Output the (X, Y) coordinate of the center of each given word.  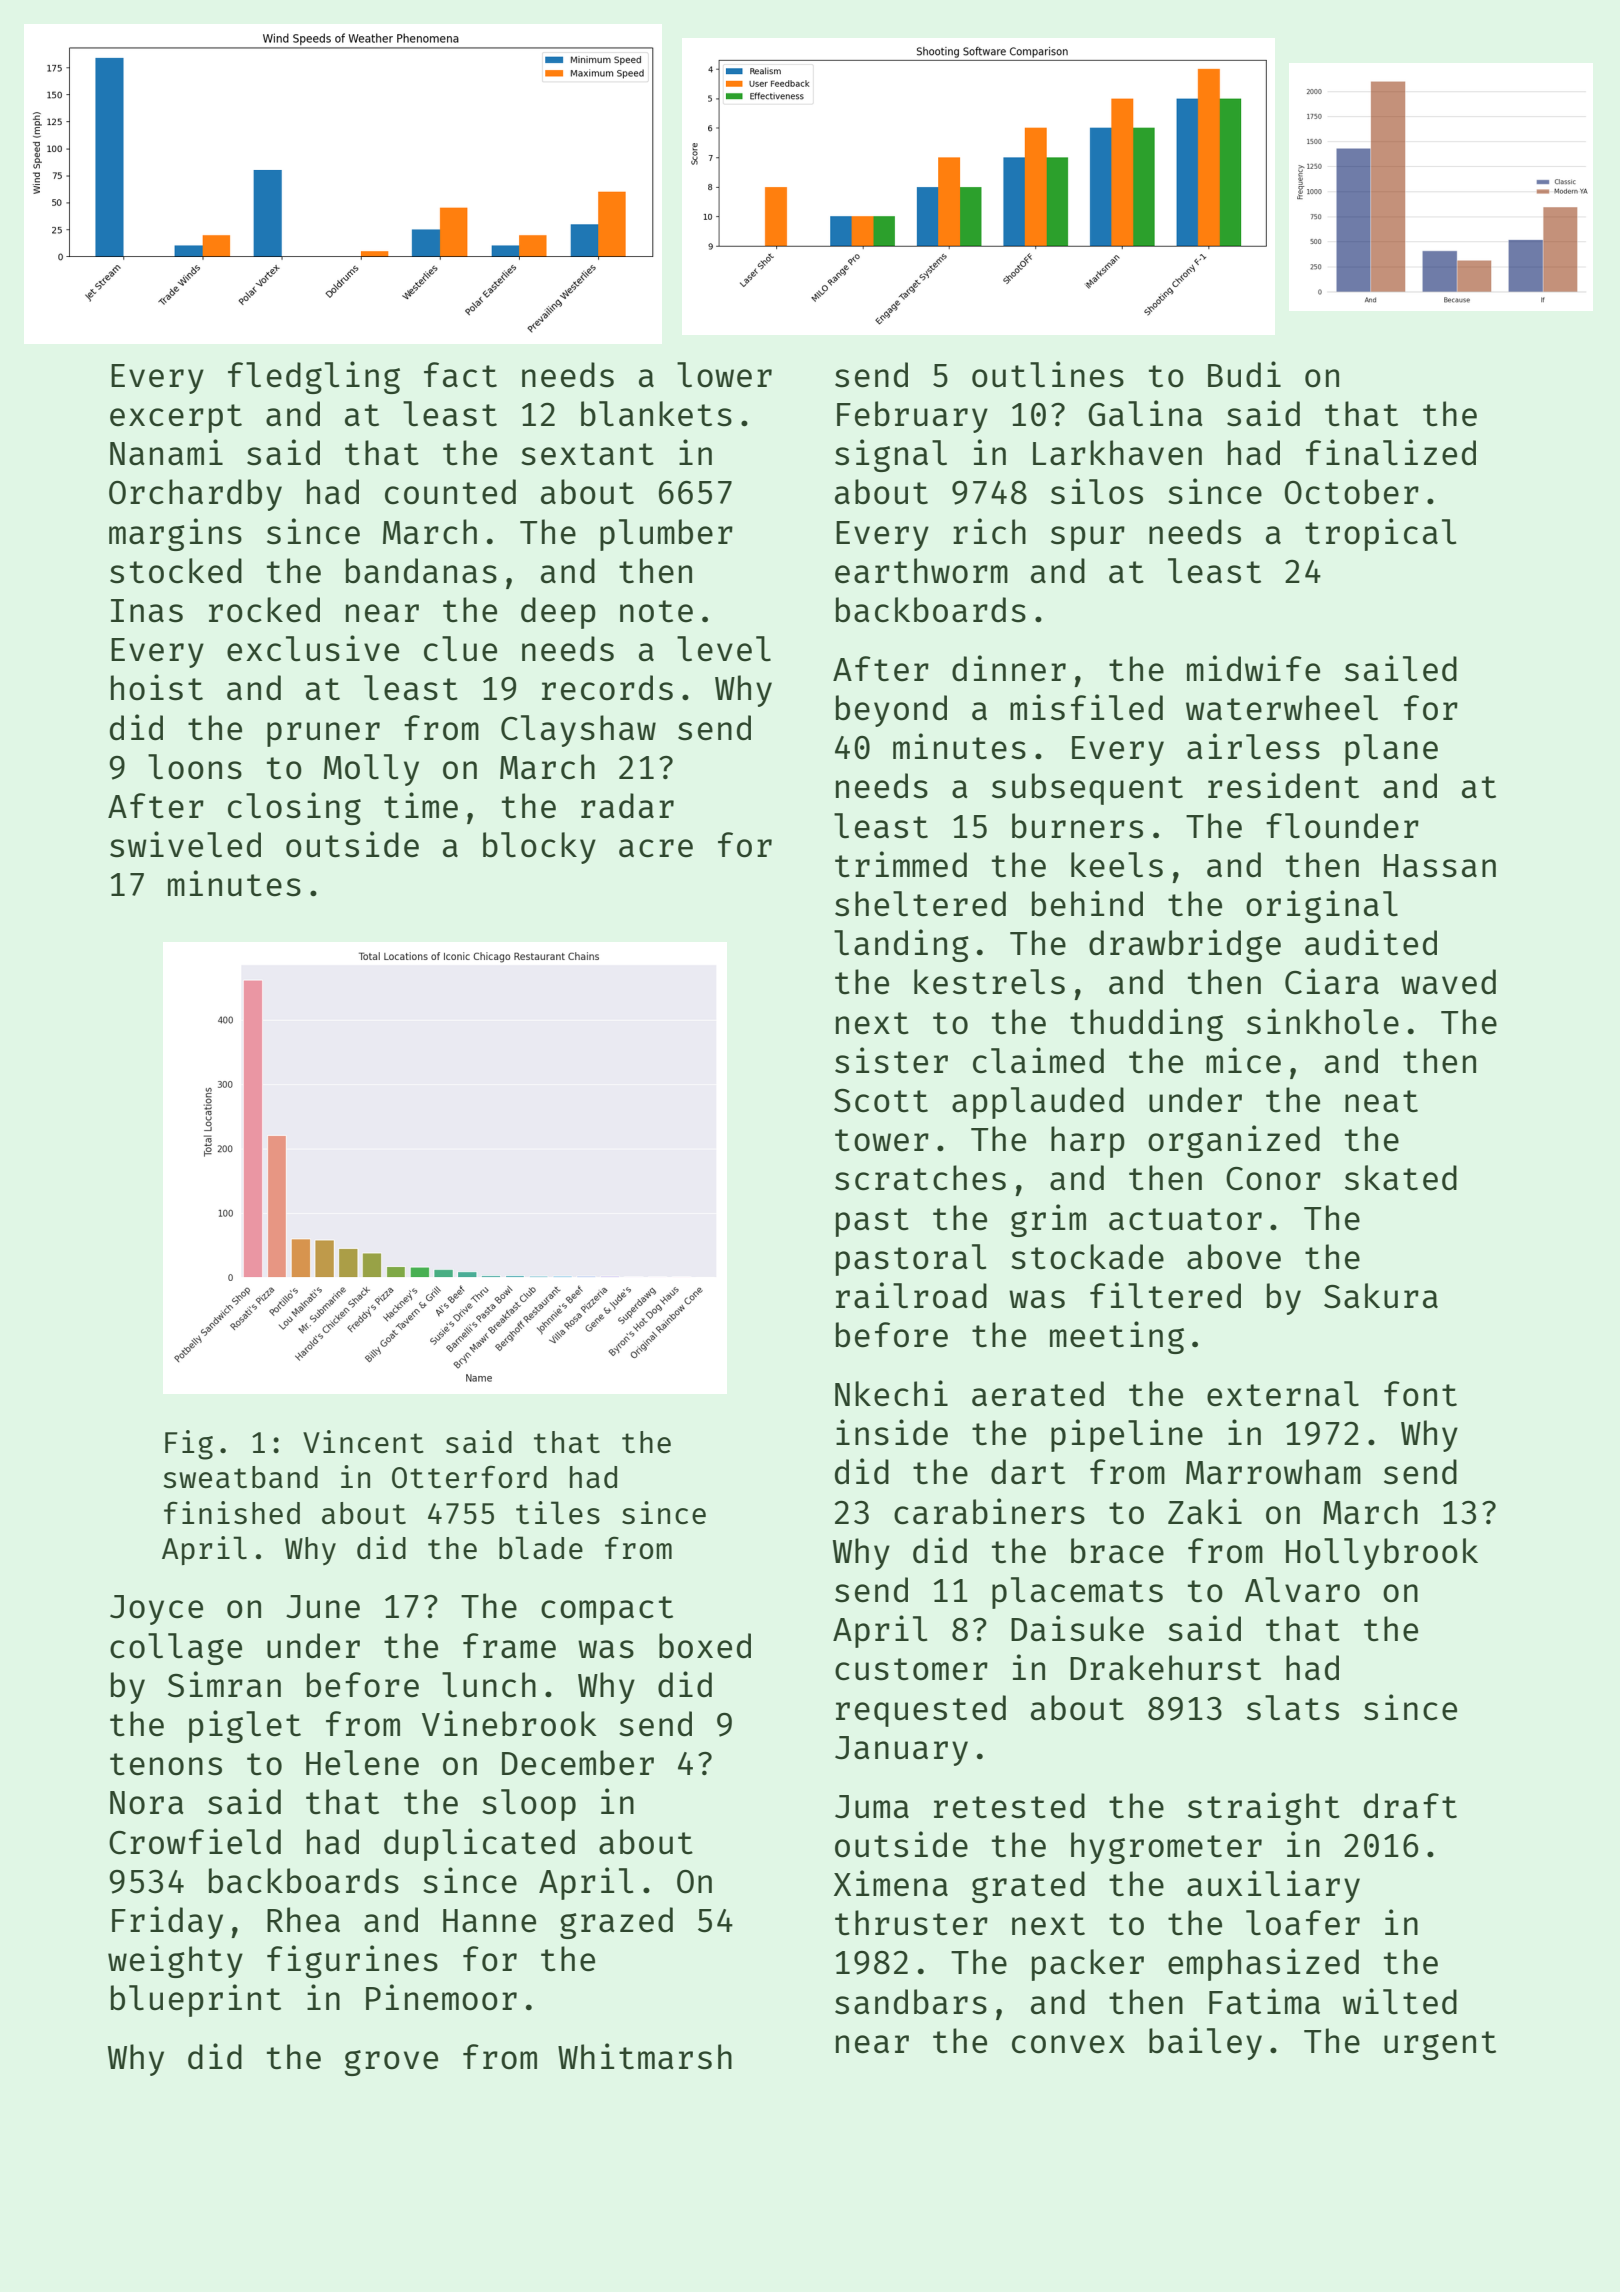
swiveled (185, 844)
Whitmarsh (645, 2056)
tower (882, 1140)
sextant (587, 454)
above (1234, 1257)
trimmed (901, 864)
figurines (352, 1961)
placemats (1077, 1593)
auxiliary (1273, 1886)
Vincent (363, 1441)
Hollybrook (1382, 1554)
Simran (224, 1684)
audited (1371, 942)
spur (1088, 538)
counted (450, 492)
